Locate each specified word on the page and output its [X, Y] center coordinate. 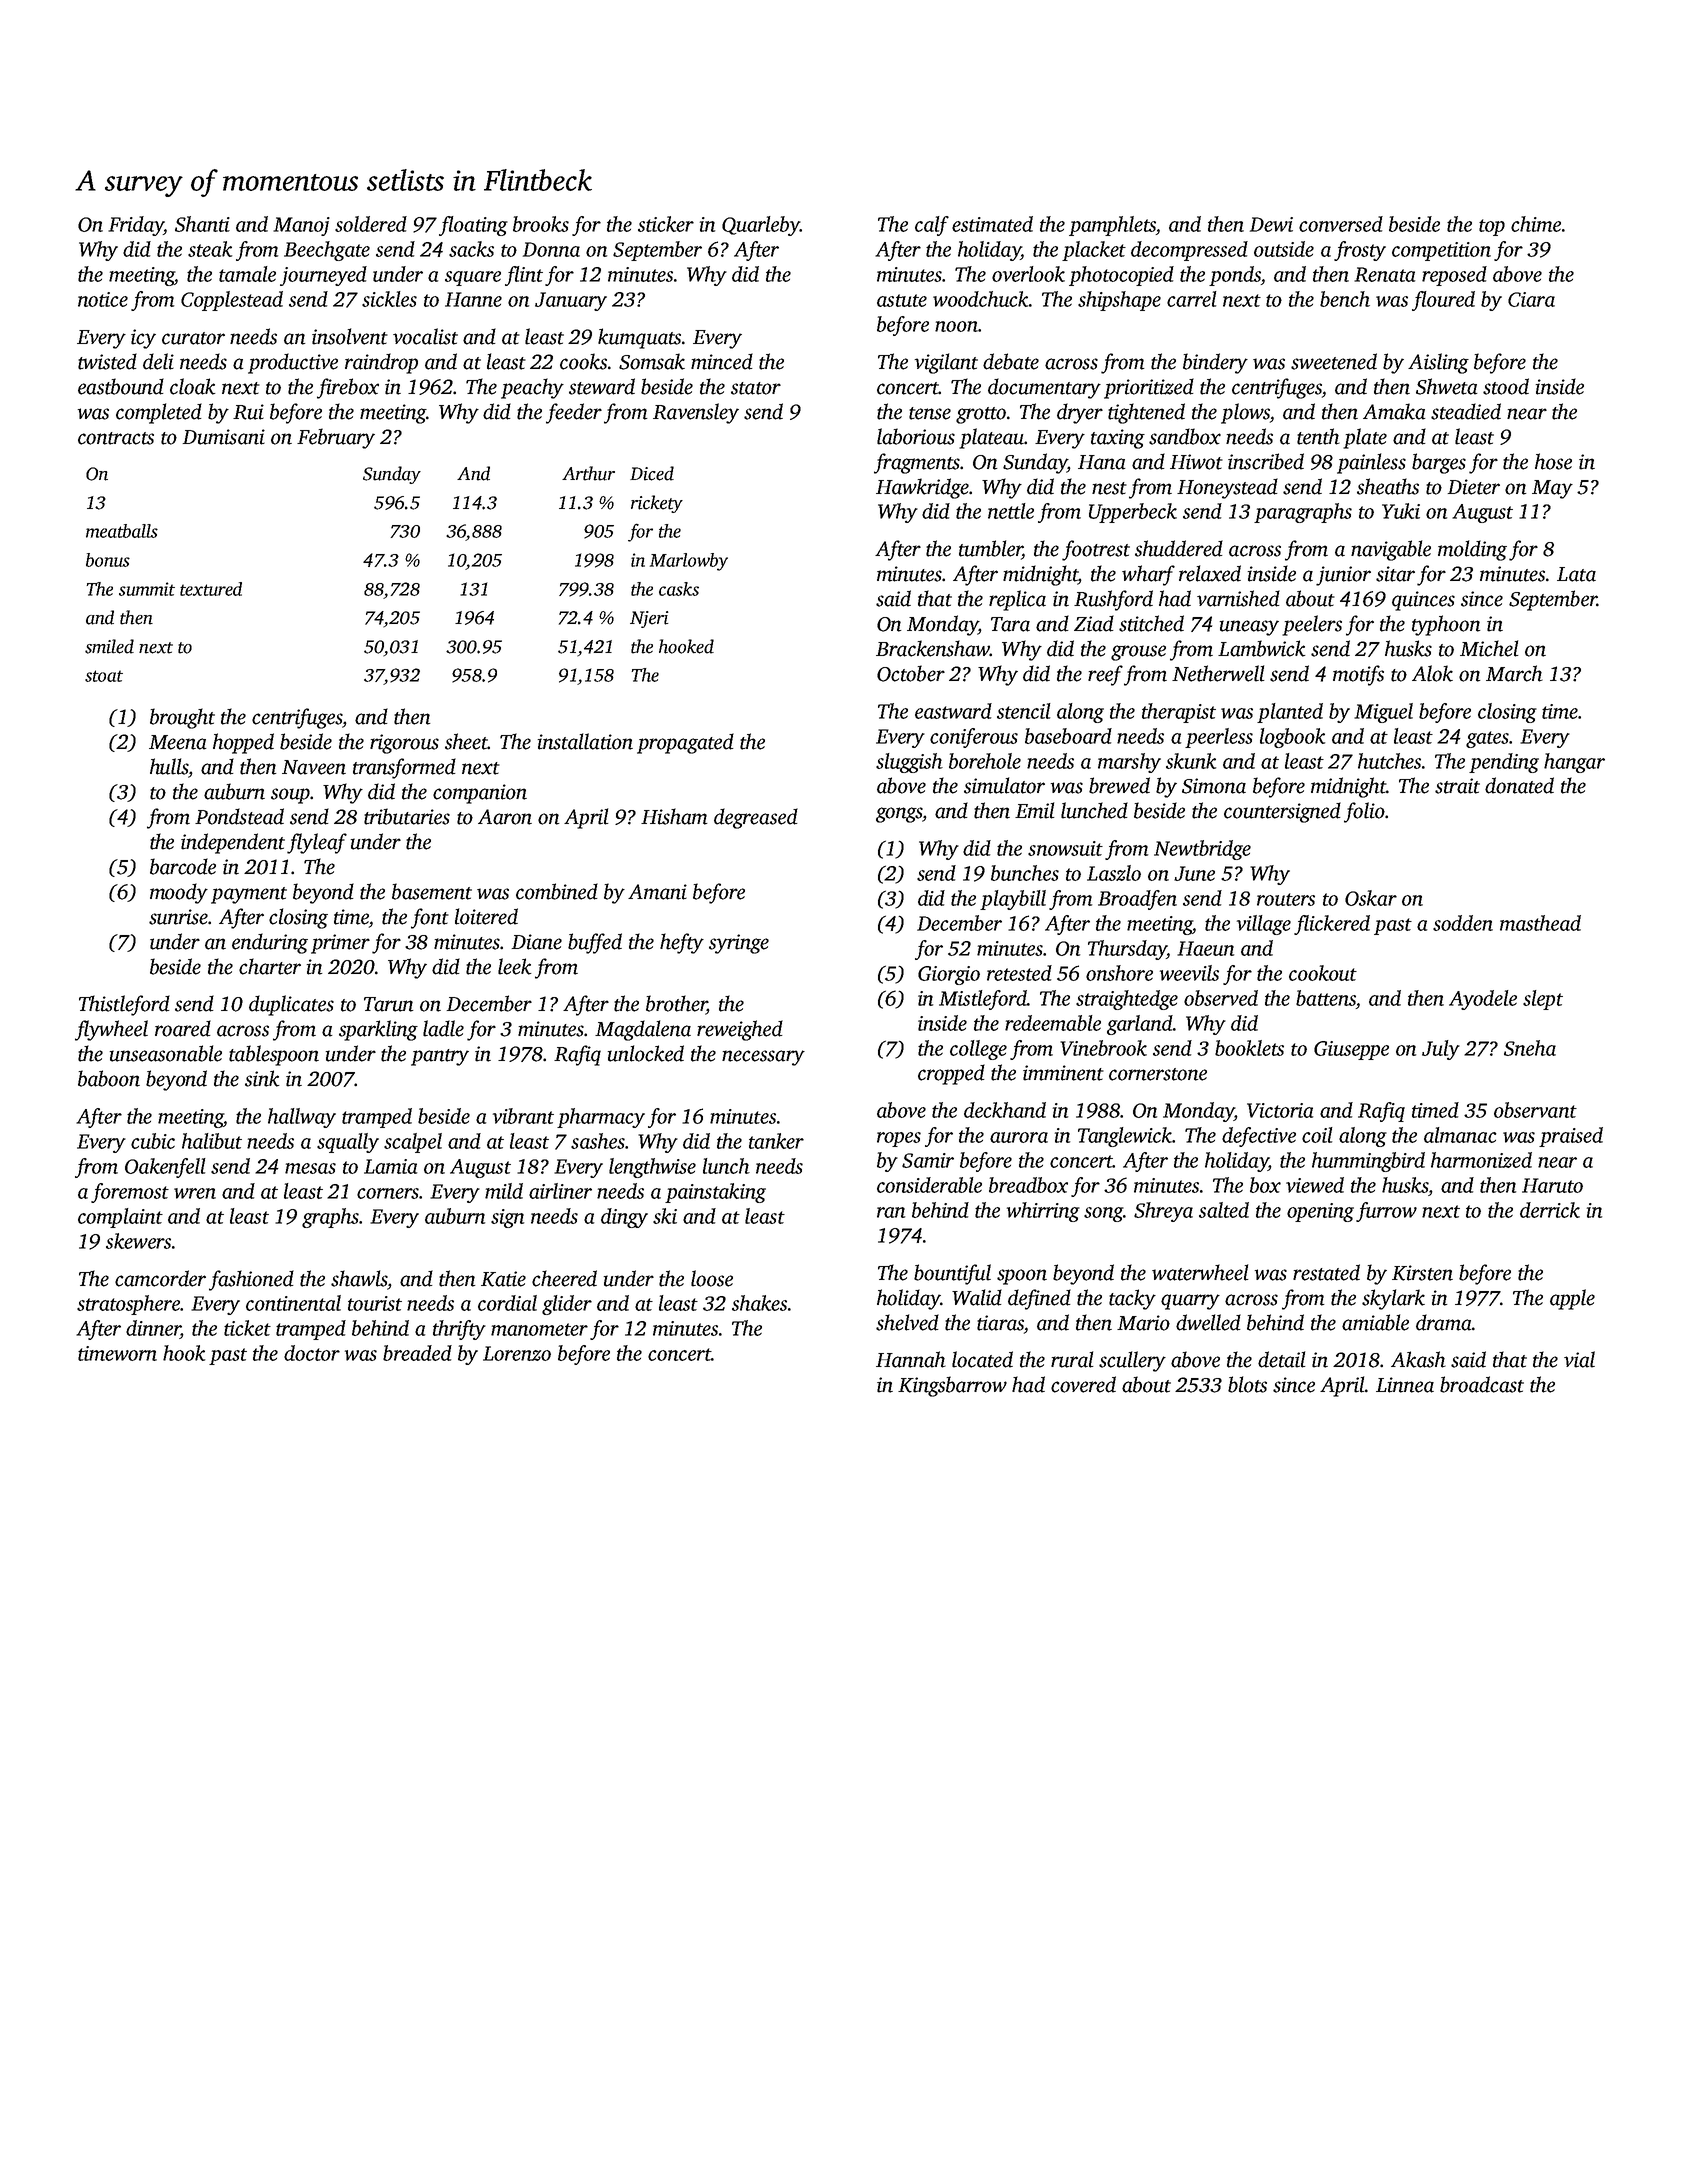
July [1441, 1050]
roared [183, 1028]
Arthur [588, 473]
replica [1017, 600]
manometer [539, 1329]
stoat [104, 676]
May [1552, 489]
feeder [574, 413]
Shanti [202, 224]
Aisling [1438, 363]
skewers [138, 1241]
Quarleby [761, 226]
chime [1536, 224]
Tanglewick [1125, 1137]
